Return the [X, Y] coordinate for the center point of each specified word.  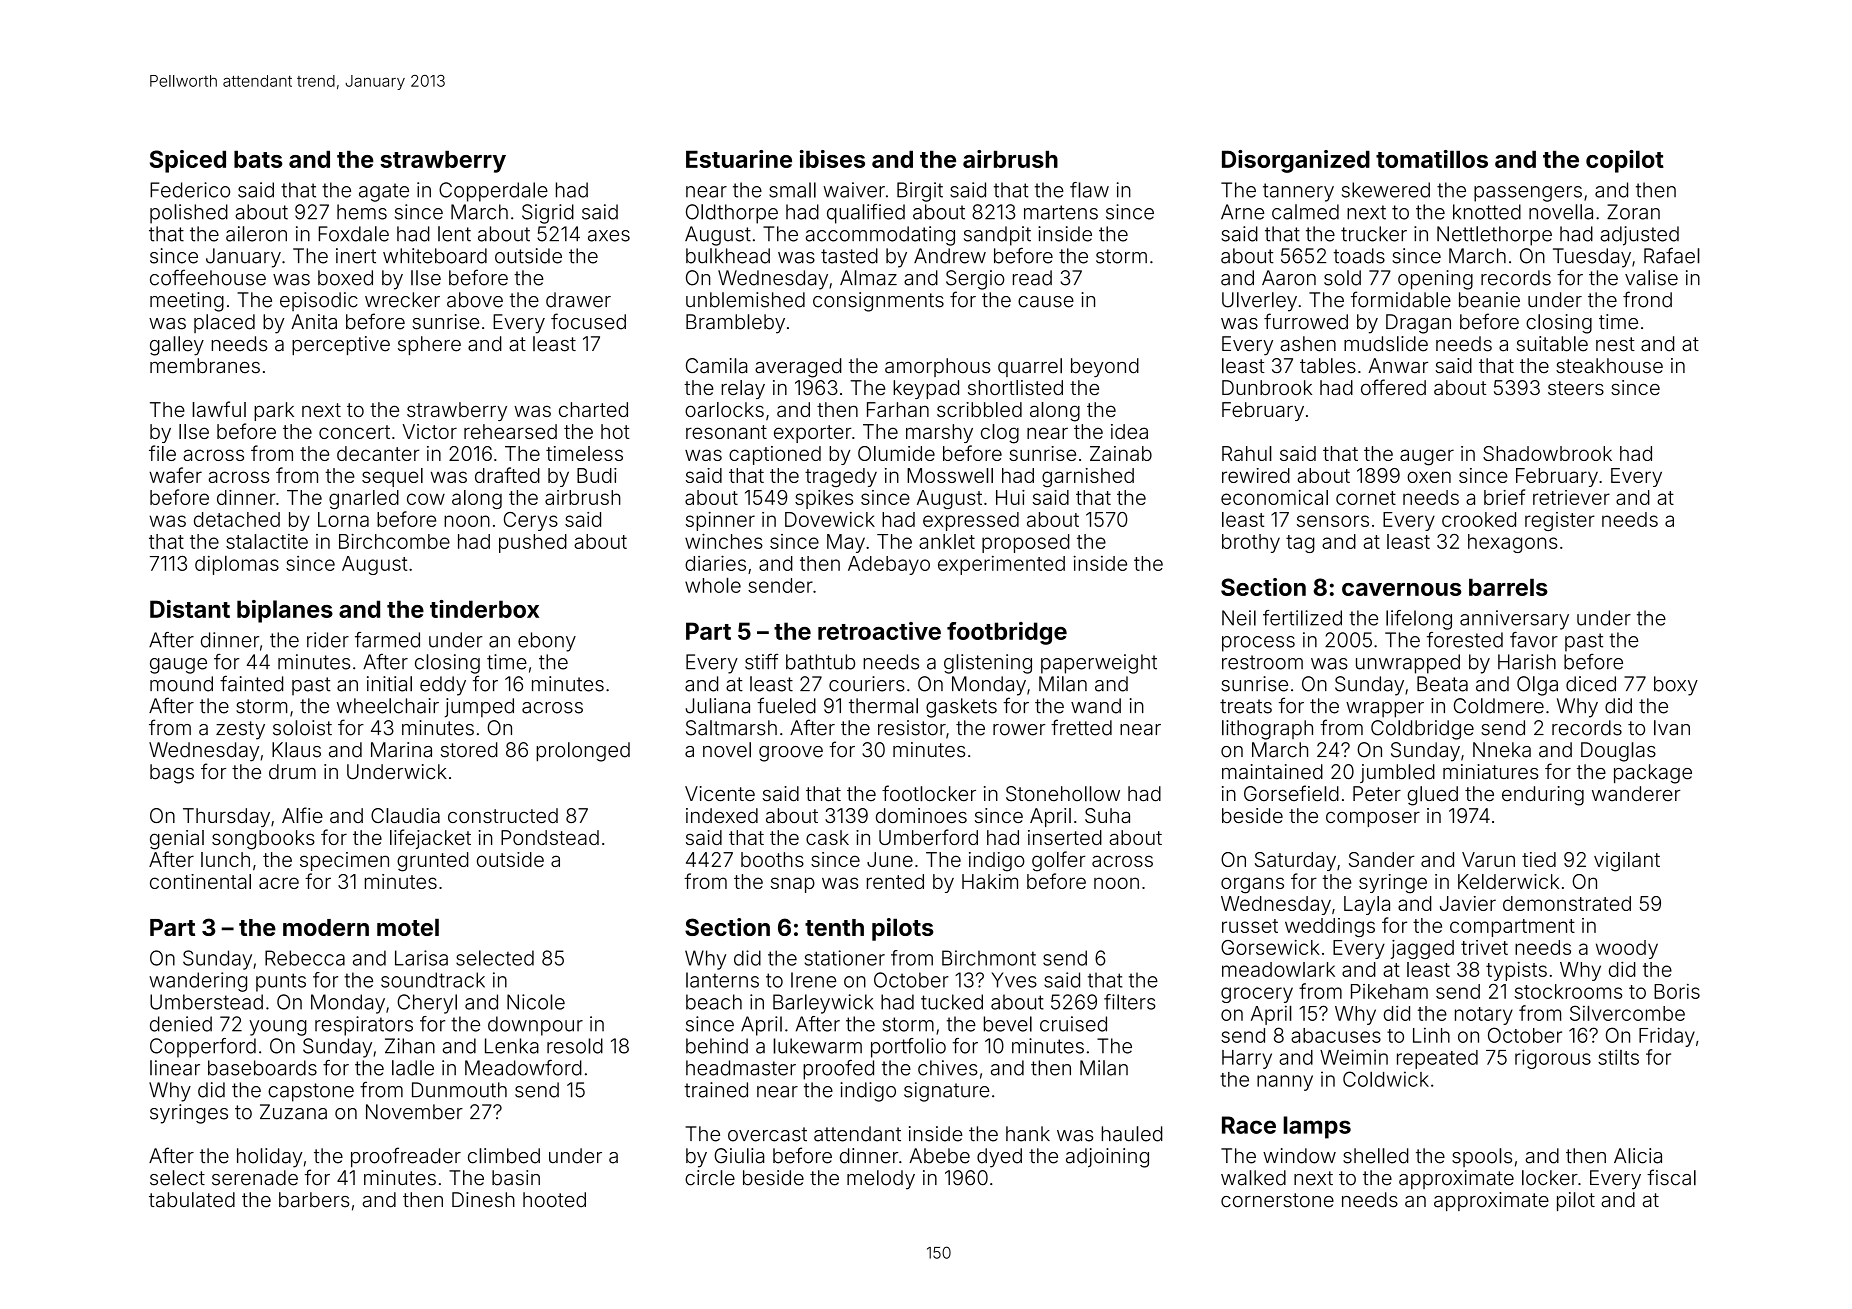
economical [1274, 497]
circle [710, 1178]
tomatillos [1432, 159]
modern [326, 927]
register [1560, 521]
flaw [1089, 190]
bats [258, 159]
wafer [175, 475]
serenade [255, 1178]
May [846, 543]
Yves [1014, 980]
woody [1627, 949]
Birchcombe [394, 541]
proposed [1025, 543]
